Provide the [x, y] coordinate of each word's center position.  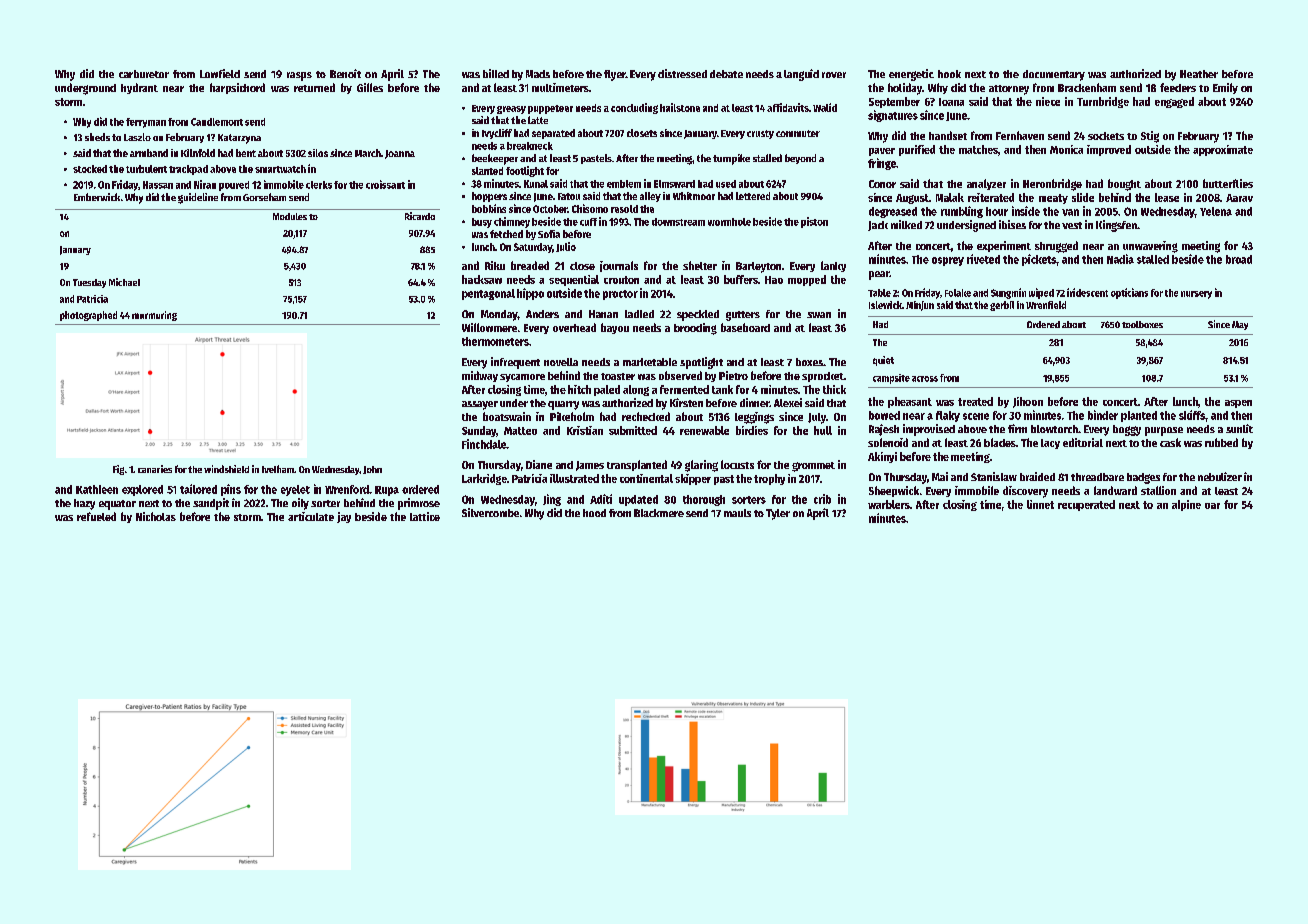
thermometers [495, 341]
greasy [511, 110]
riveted [983, 259]
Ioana [951, 102]
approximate [1223, 150]
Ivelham [278, 469]
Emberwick [97, 197]
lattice [425, 516]
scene [976, 416]
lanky [833, 266]
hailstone [680, 107]
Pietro [733, 375]
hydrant [139, 88]
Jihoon [1028, 402]
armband [149, 153]
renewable [704, 430]
